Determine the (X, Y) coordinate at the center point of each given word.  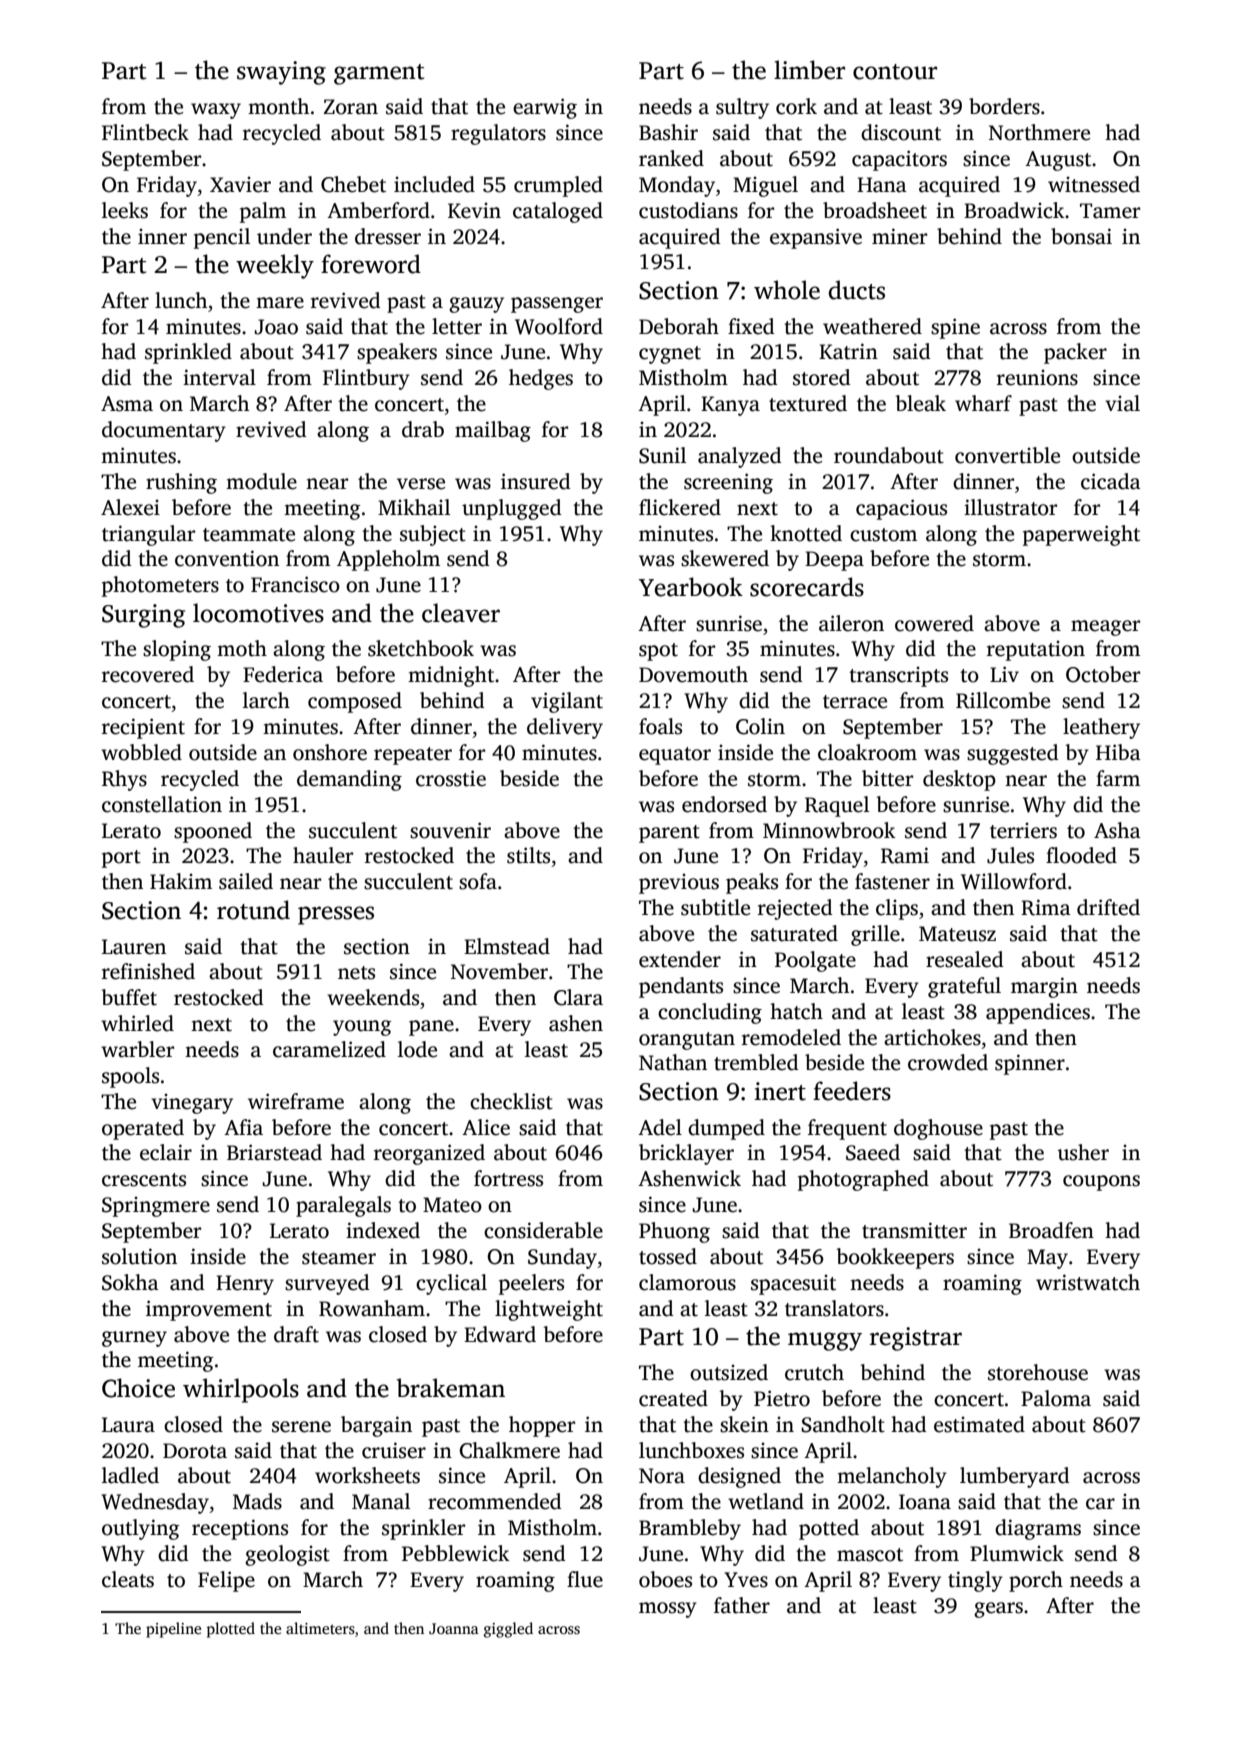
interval (219, 377)
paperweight (1081, 535)
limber (809, 70)
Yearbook (691, 587)
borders (1004, 106)
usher (1083, 1152)
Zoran (350, 107)
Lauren (134, 947)
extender (680, 959)
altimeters (320, 1628)
